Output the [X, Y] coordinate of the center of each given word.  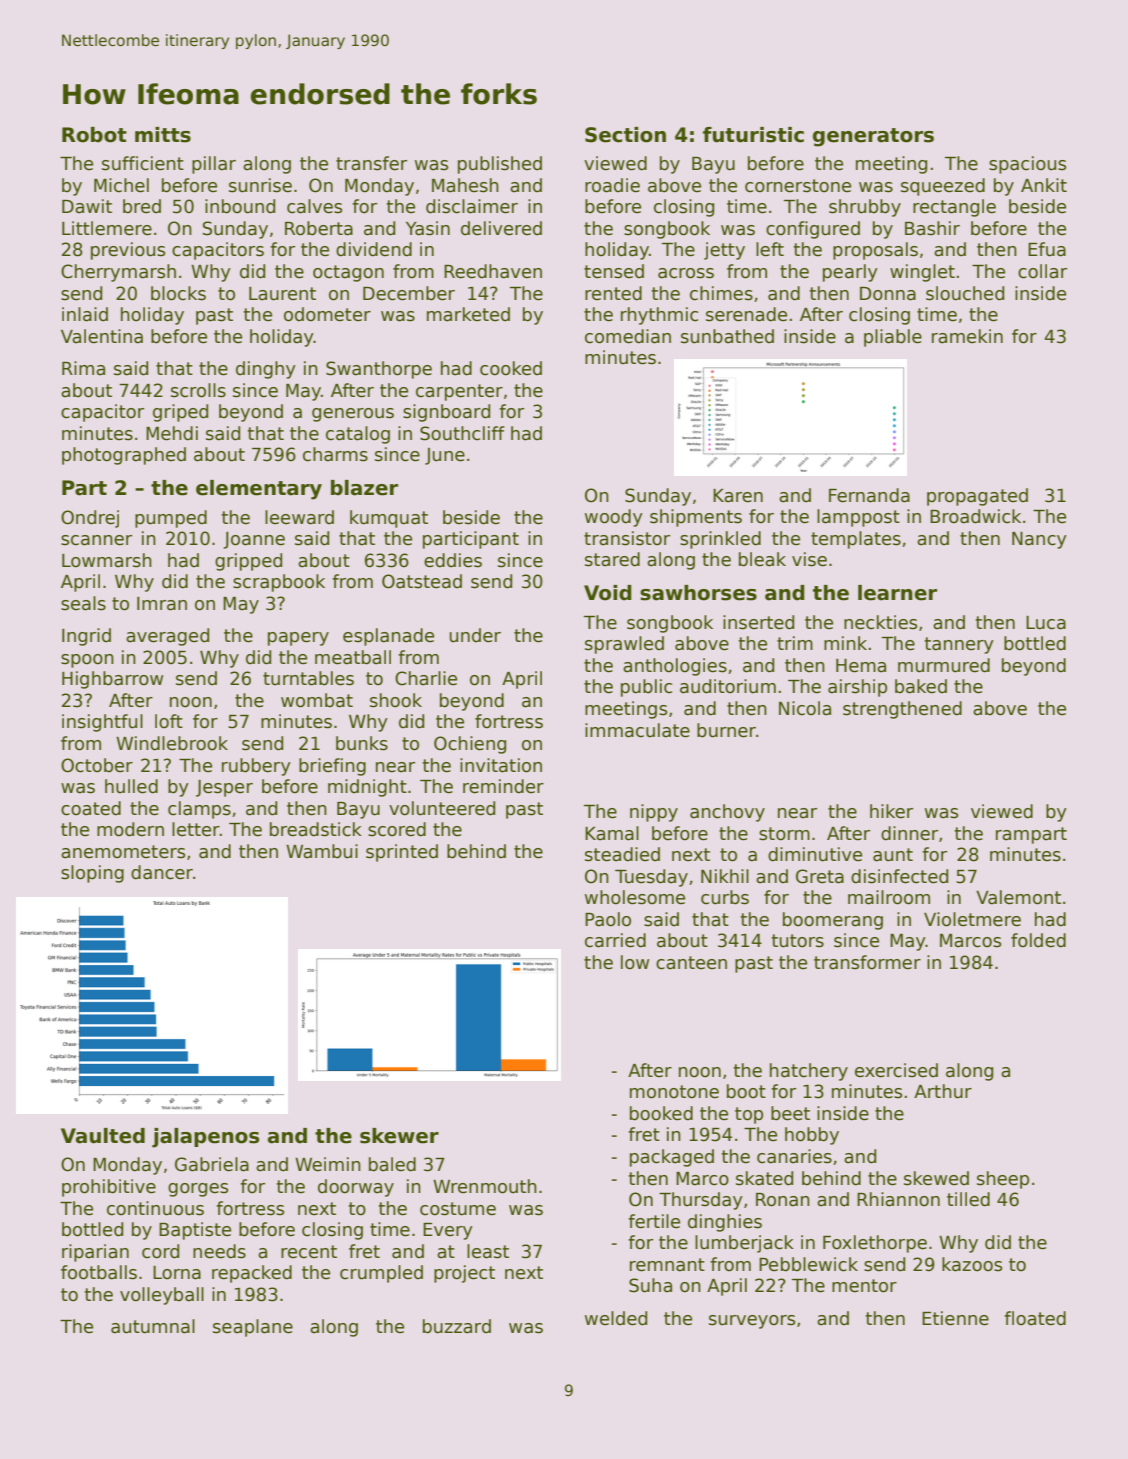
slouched [965, 293]
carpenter [459, 392]
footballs [99, 1272]
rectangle [954, 208]
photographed [124, 456]
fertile [654, 1221]
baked [921, 686]
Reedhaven [493, 271]
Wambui [322, 851]
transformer [867, 962]
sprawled [624, 645]
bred [142, 206]
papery [298, 639]
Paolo [608, 919]
